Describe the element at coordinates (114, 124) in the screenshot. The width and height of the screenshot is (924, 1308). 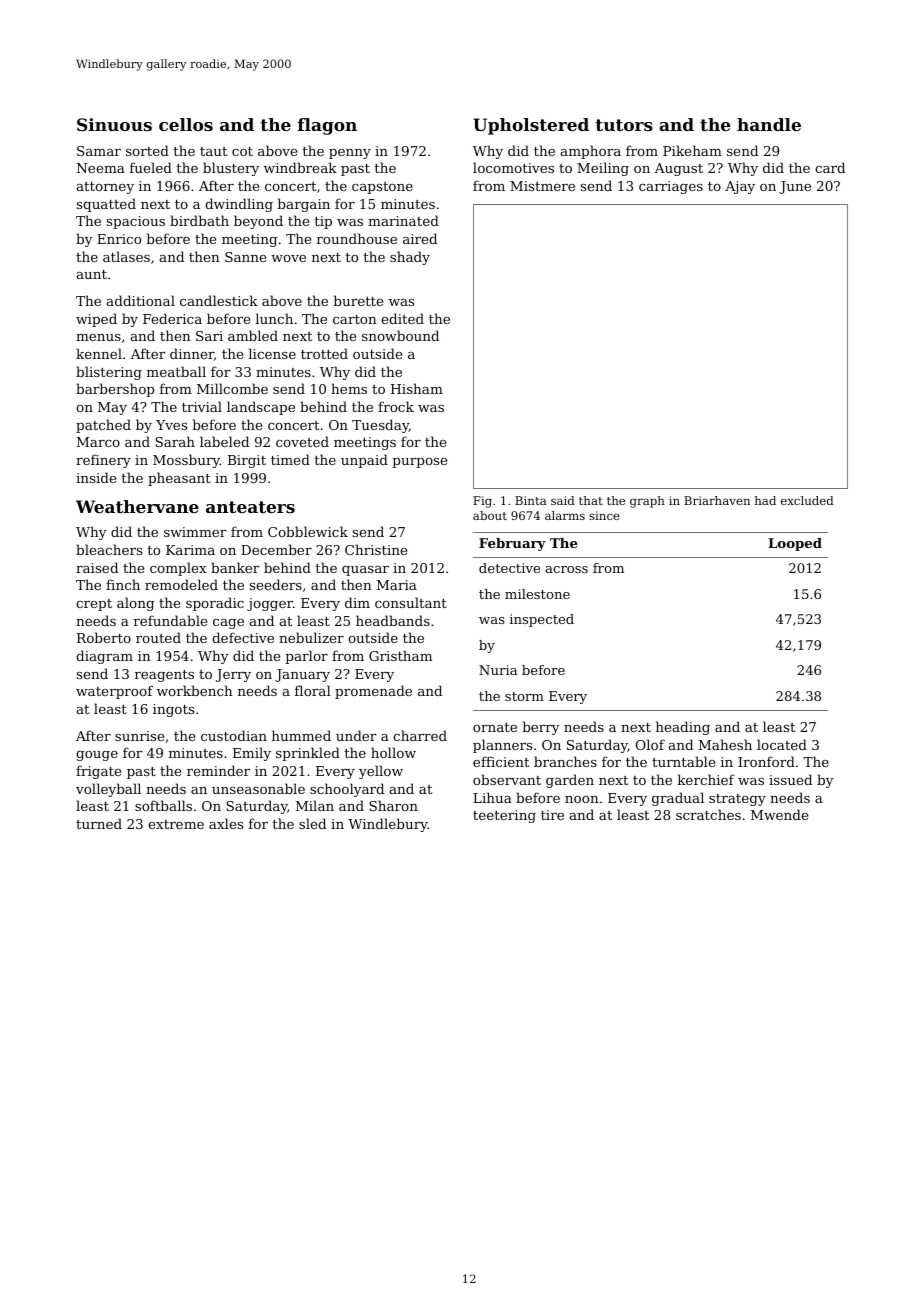
I see `Sinuous` at that location.
